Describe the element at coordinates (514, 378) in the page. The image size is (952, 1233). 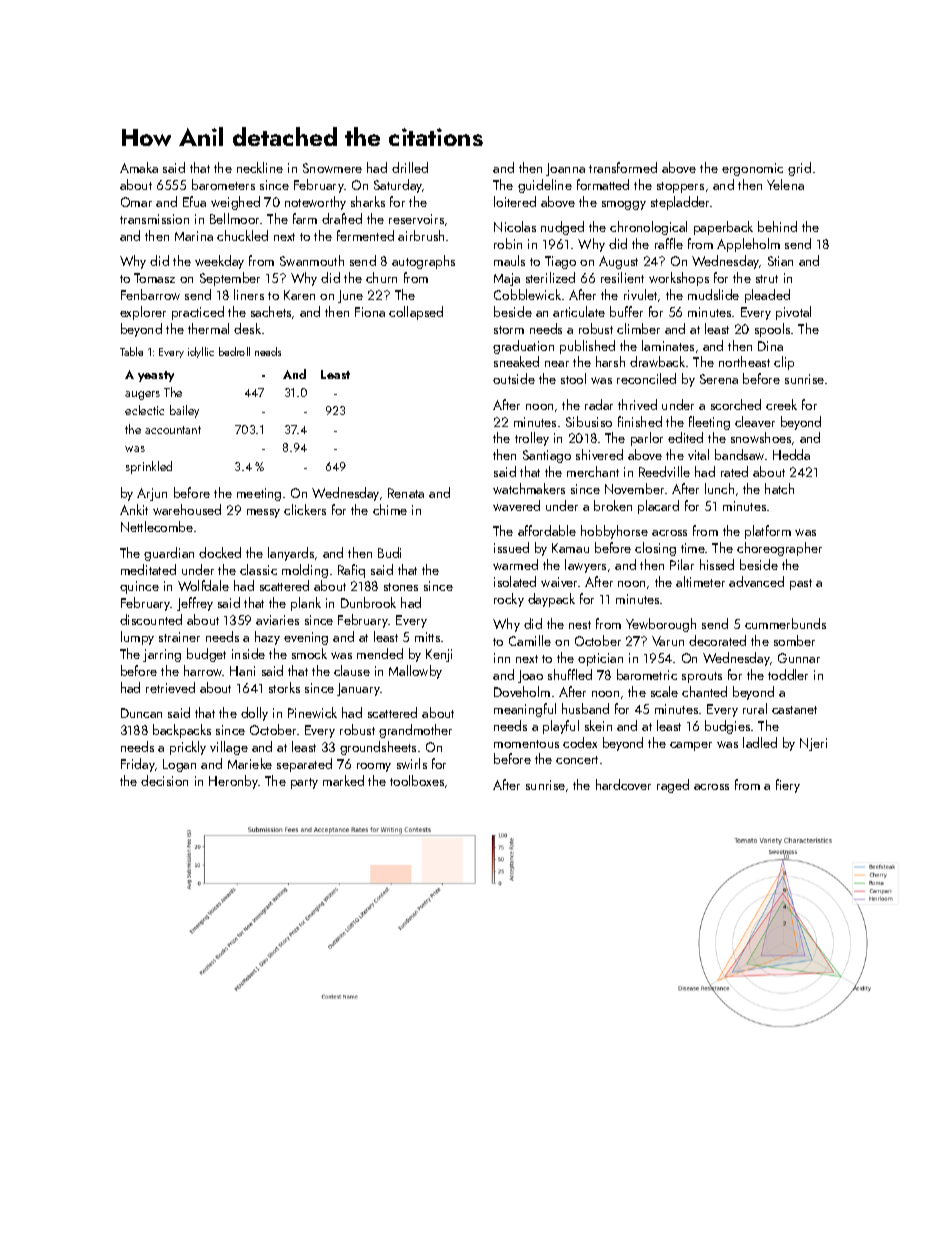
I see `outside` at that location.
